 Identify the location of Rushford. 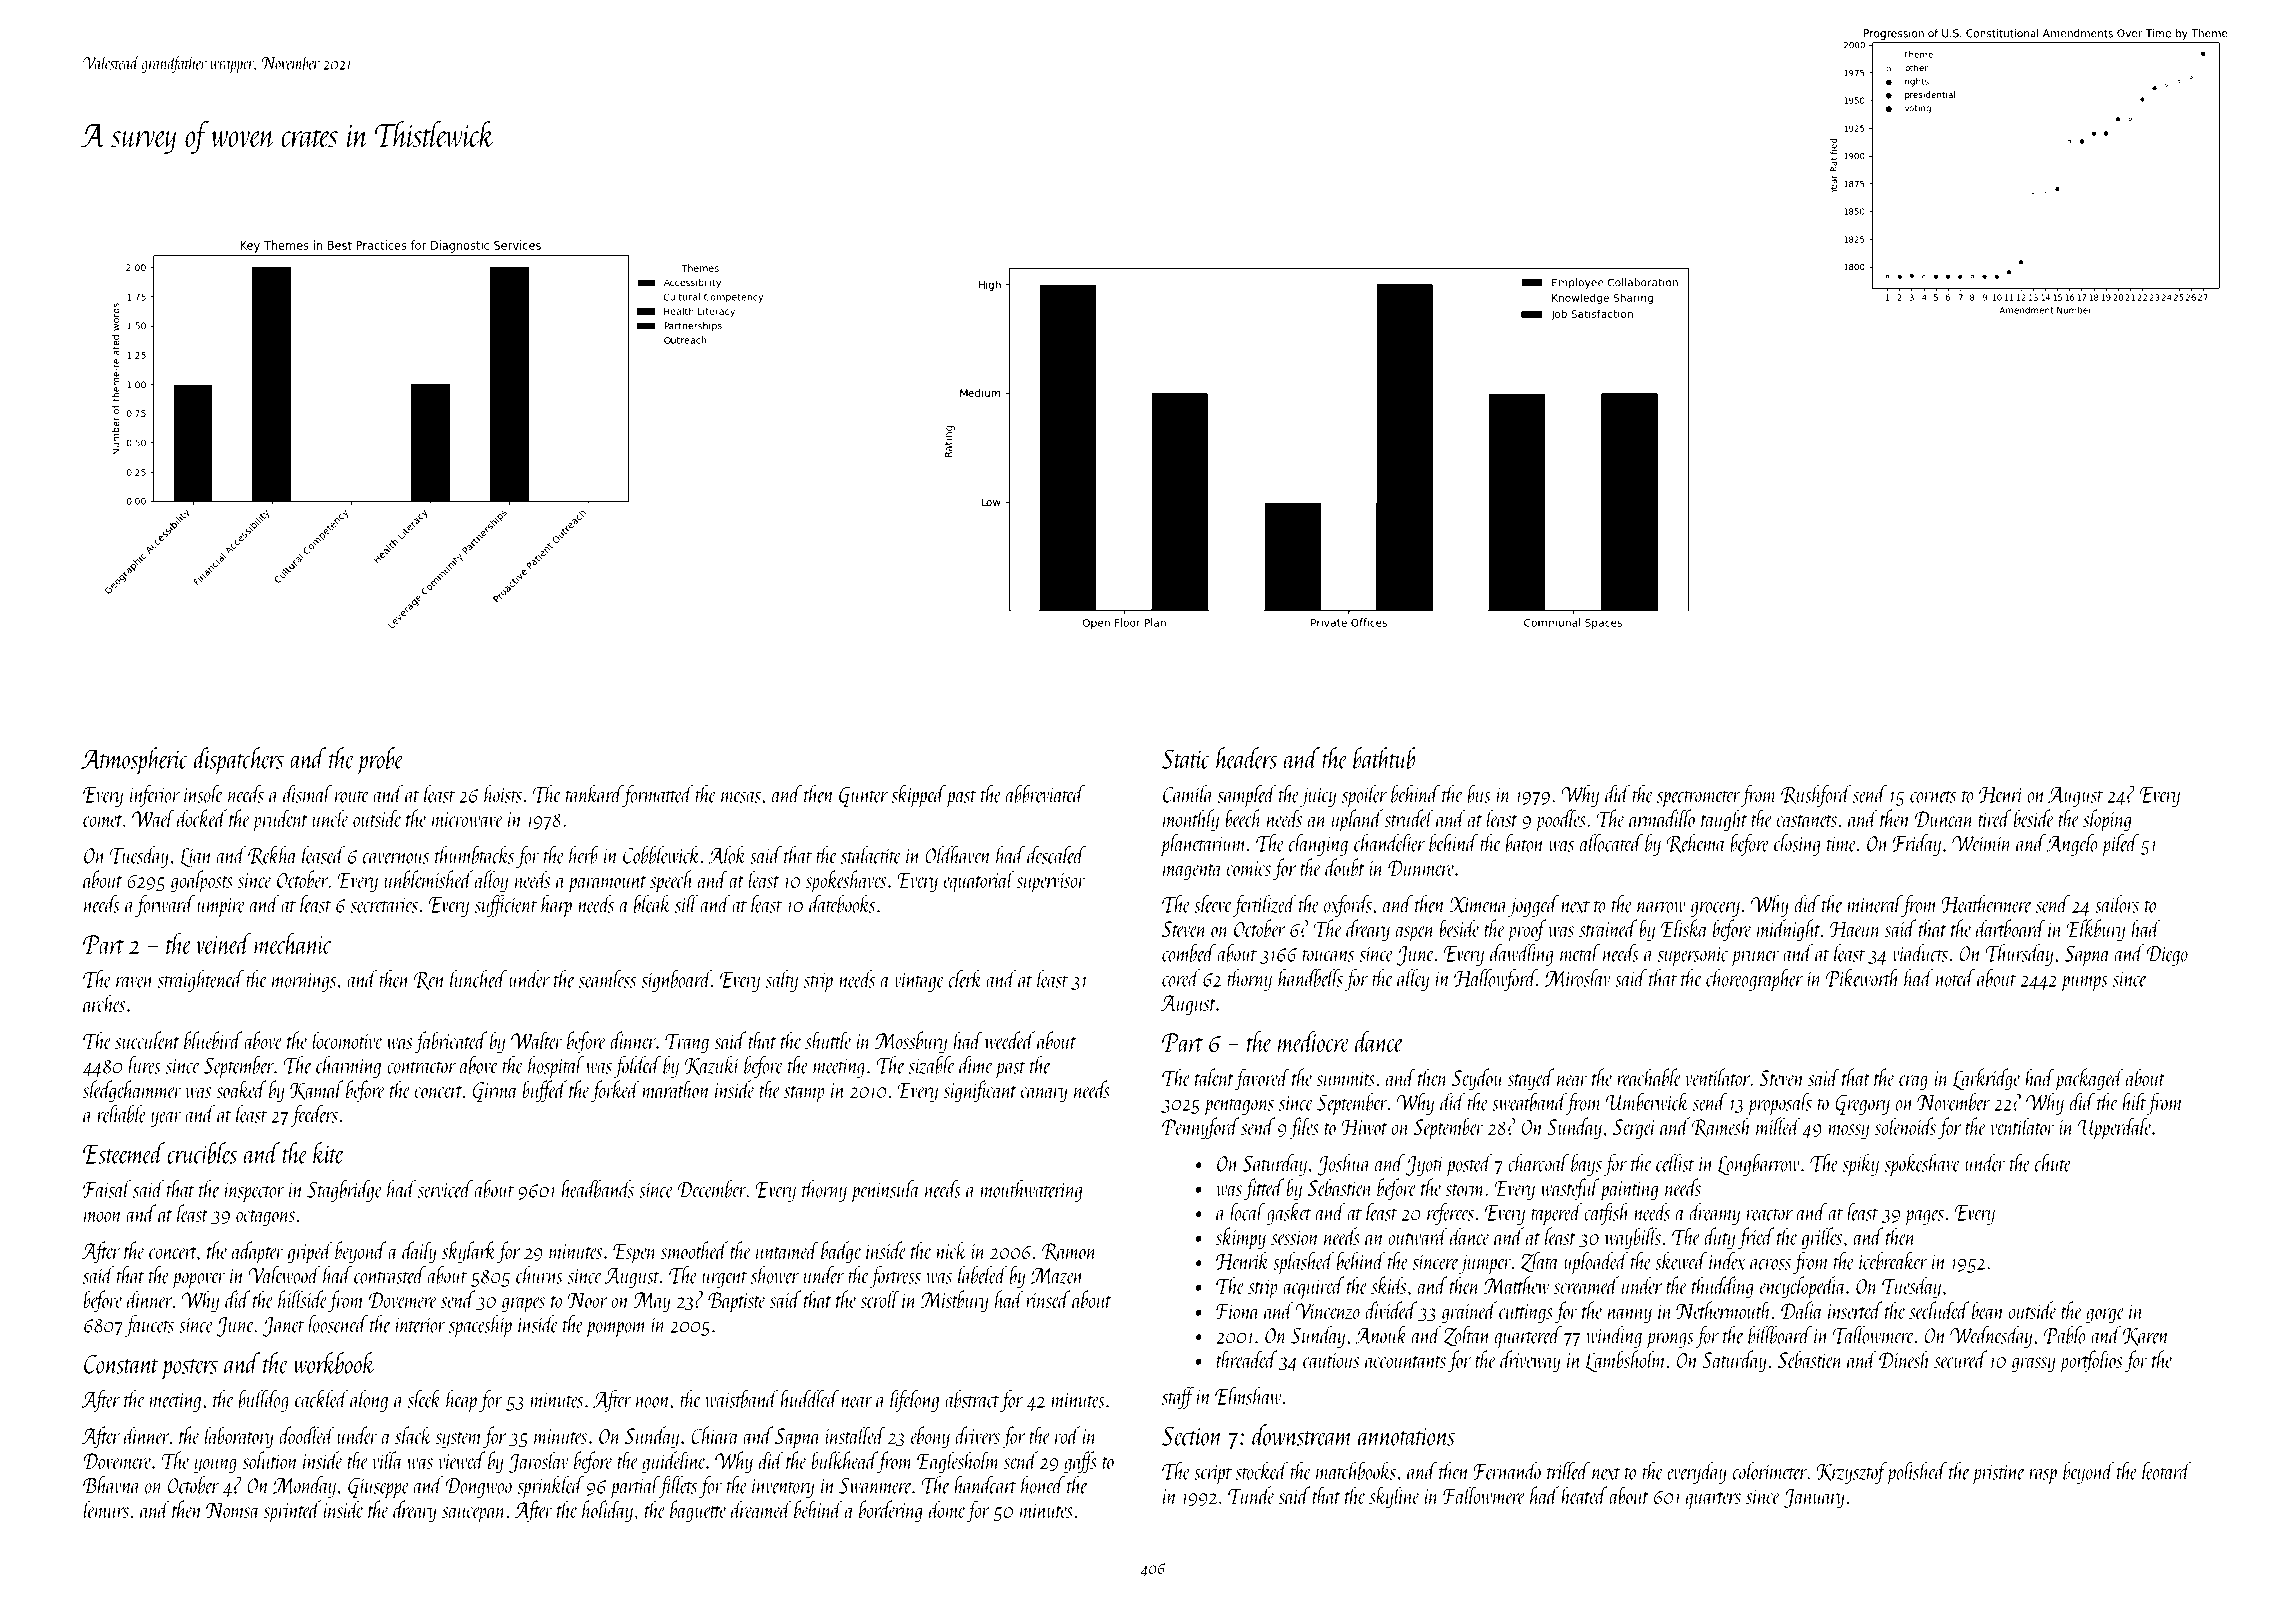
(1816, 796).
